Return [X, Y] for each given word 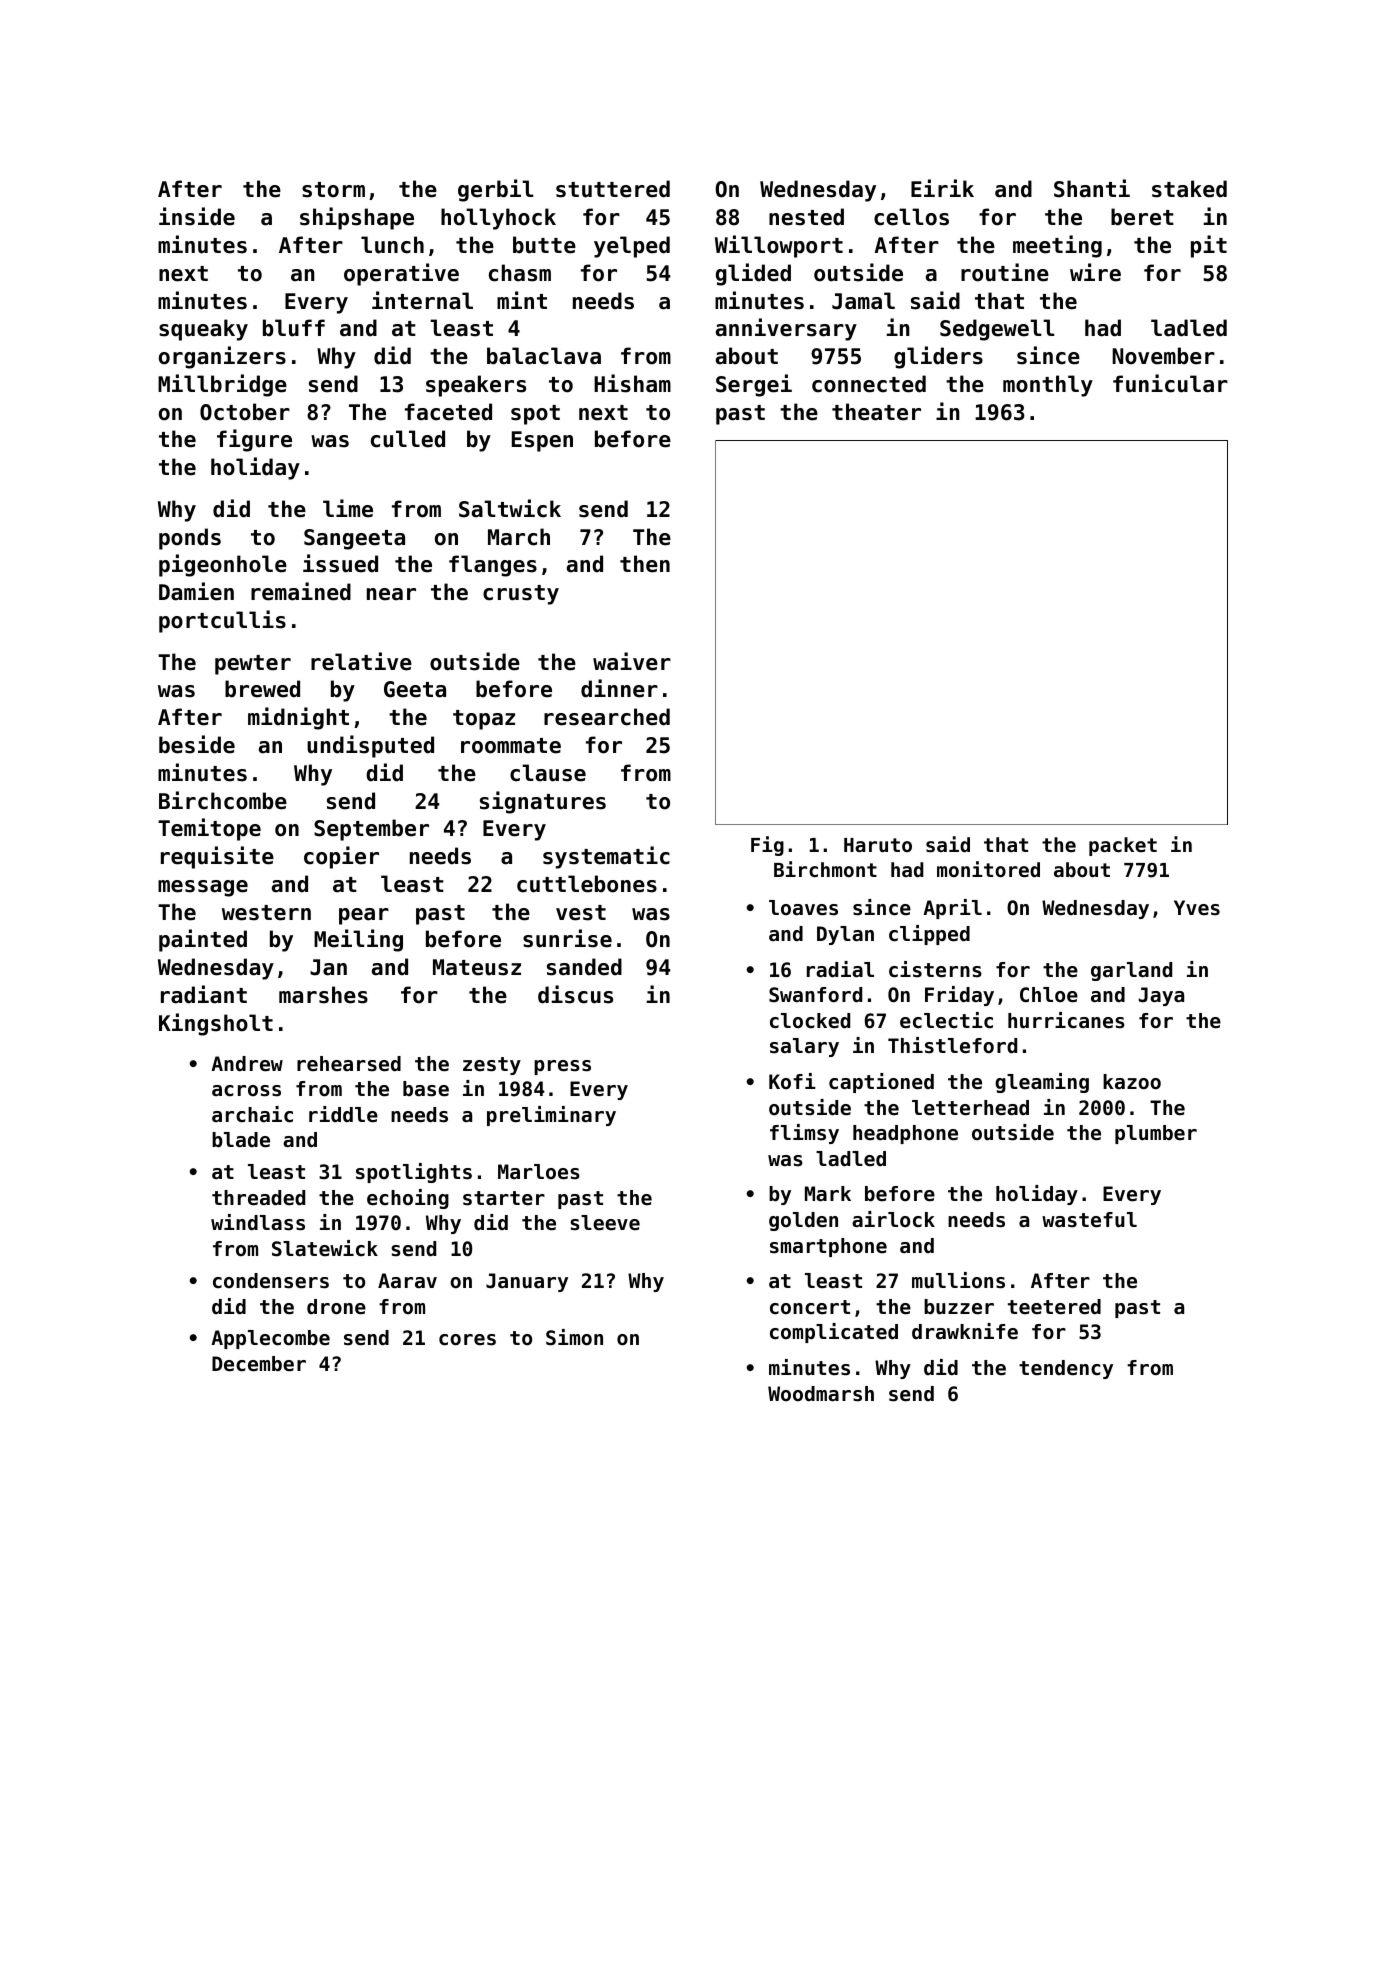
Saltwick [510, 508]
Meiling [358, 940]
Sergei [754, 385]
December [259, 1364]
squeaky [203, 330]
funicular [1170, 383]
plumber [1156, 1134]
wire [1095, 272]
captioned [881, 1083]
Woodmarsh [821, 1394]
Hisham [632, 383]
